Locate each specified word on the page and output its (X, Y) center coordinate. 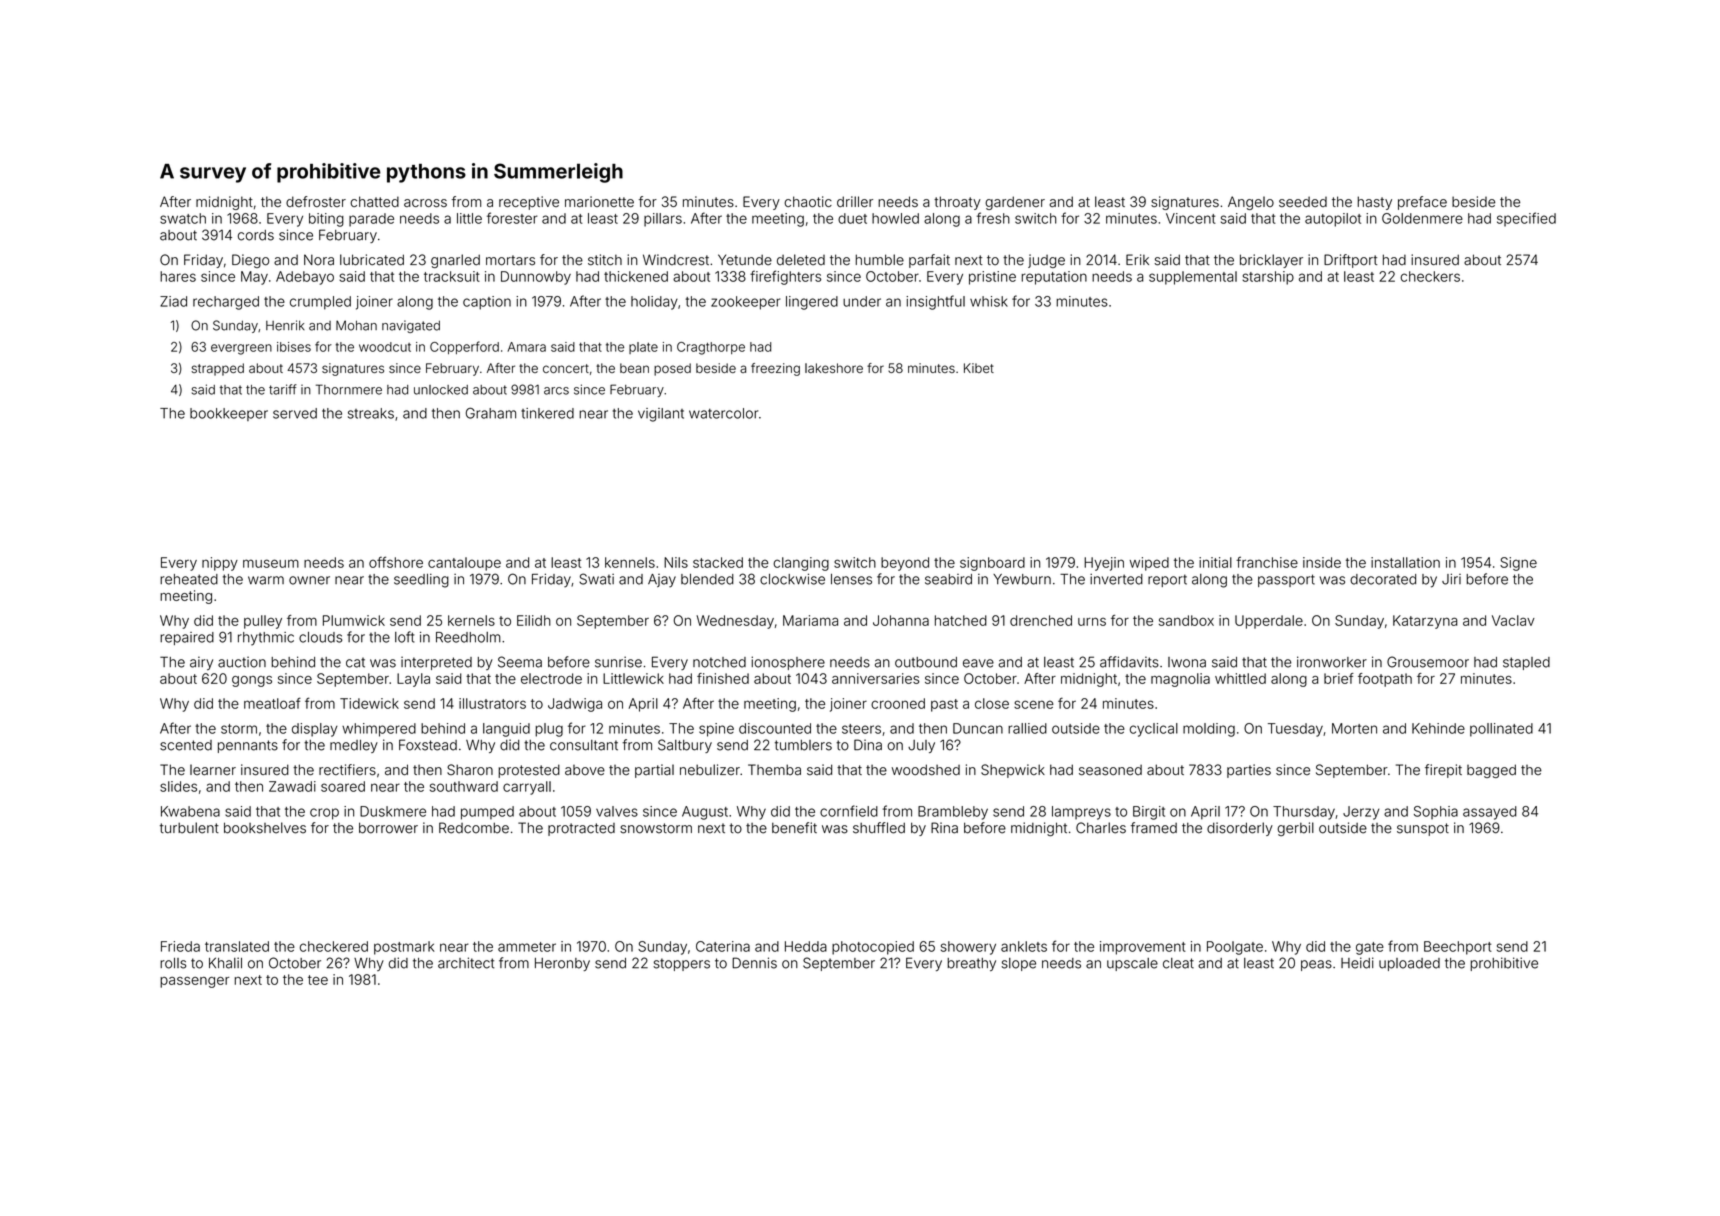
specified (1526, 219)
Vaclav (1513, 620)
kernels (471, 620)
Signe (1518, 564)
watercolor (723, 413)
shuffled (879, 828)
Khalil (225, 963)
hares (178, 276)
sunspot (1423, 829)
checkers (1430, 276)
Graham (491, 413)
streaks (371, 413)
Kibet (979, 368)
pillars (663, 220)
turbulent (189, 828)
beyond (905, 564)
